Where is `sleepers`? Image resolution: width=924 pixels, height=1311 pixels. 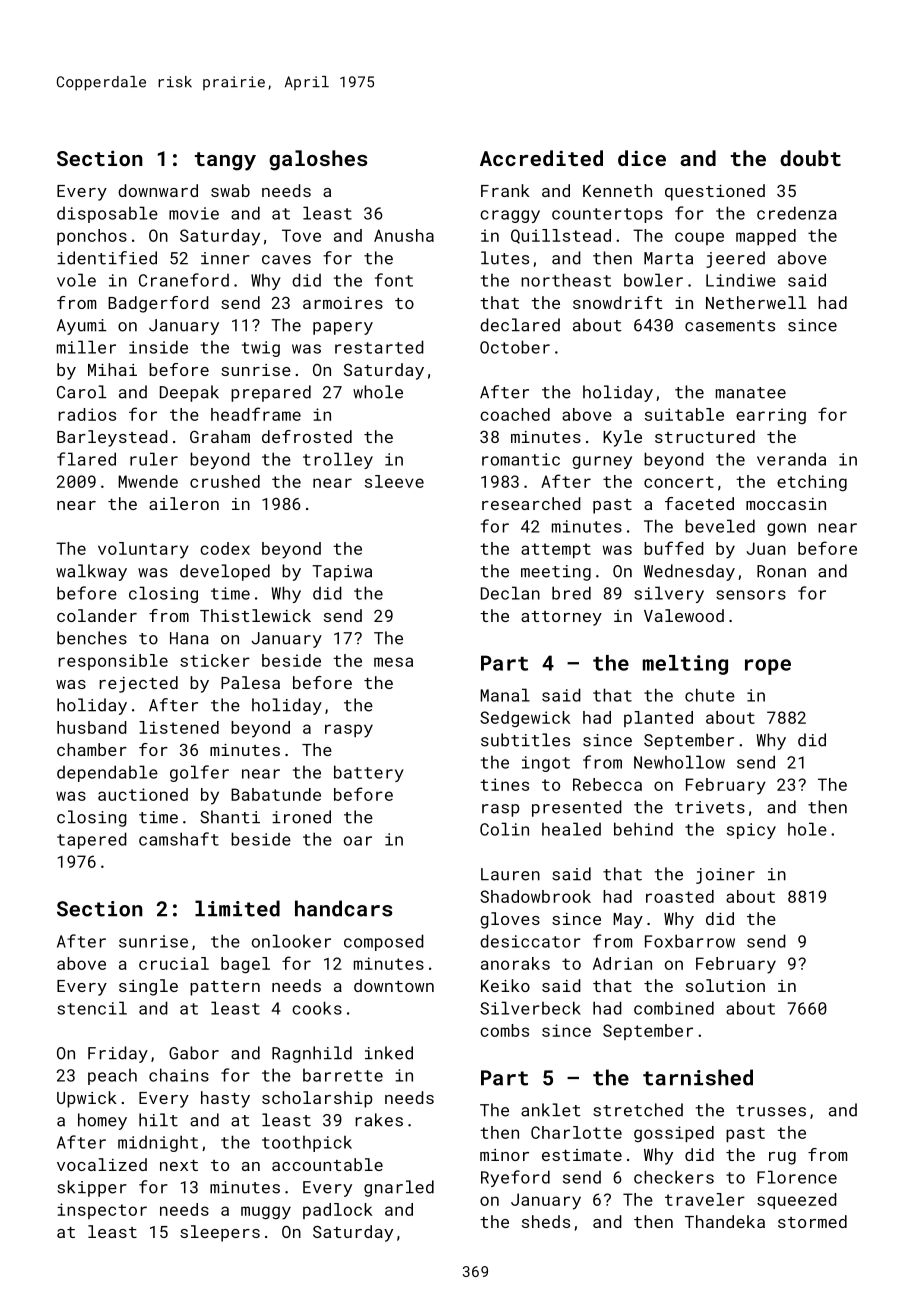
sleepers is located at coordinates (220, 1233).
